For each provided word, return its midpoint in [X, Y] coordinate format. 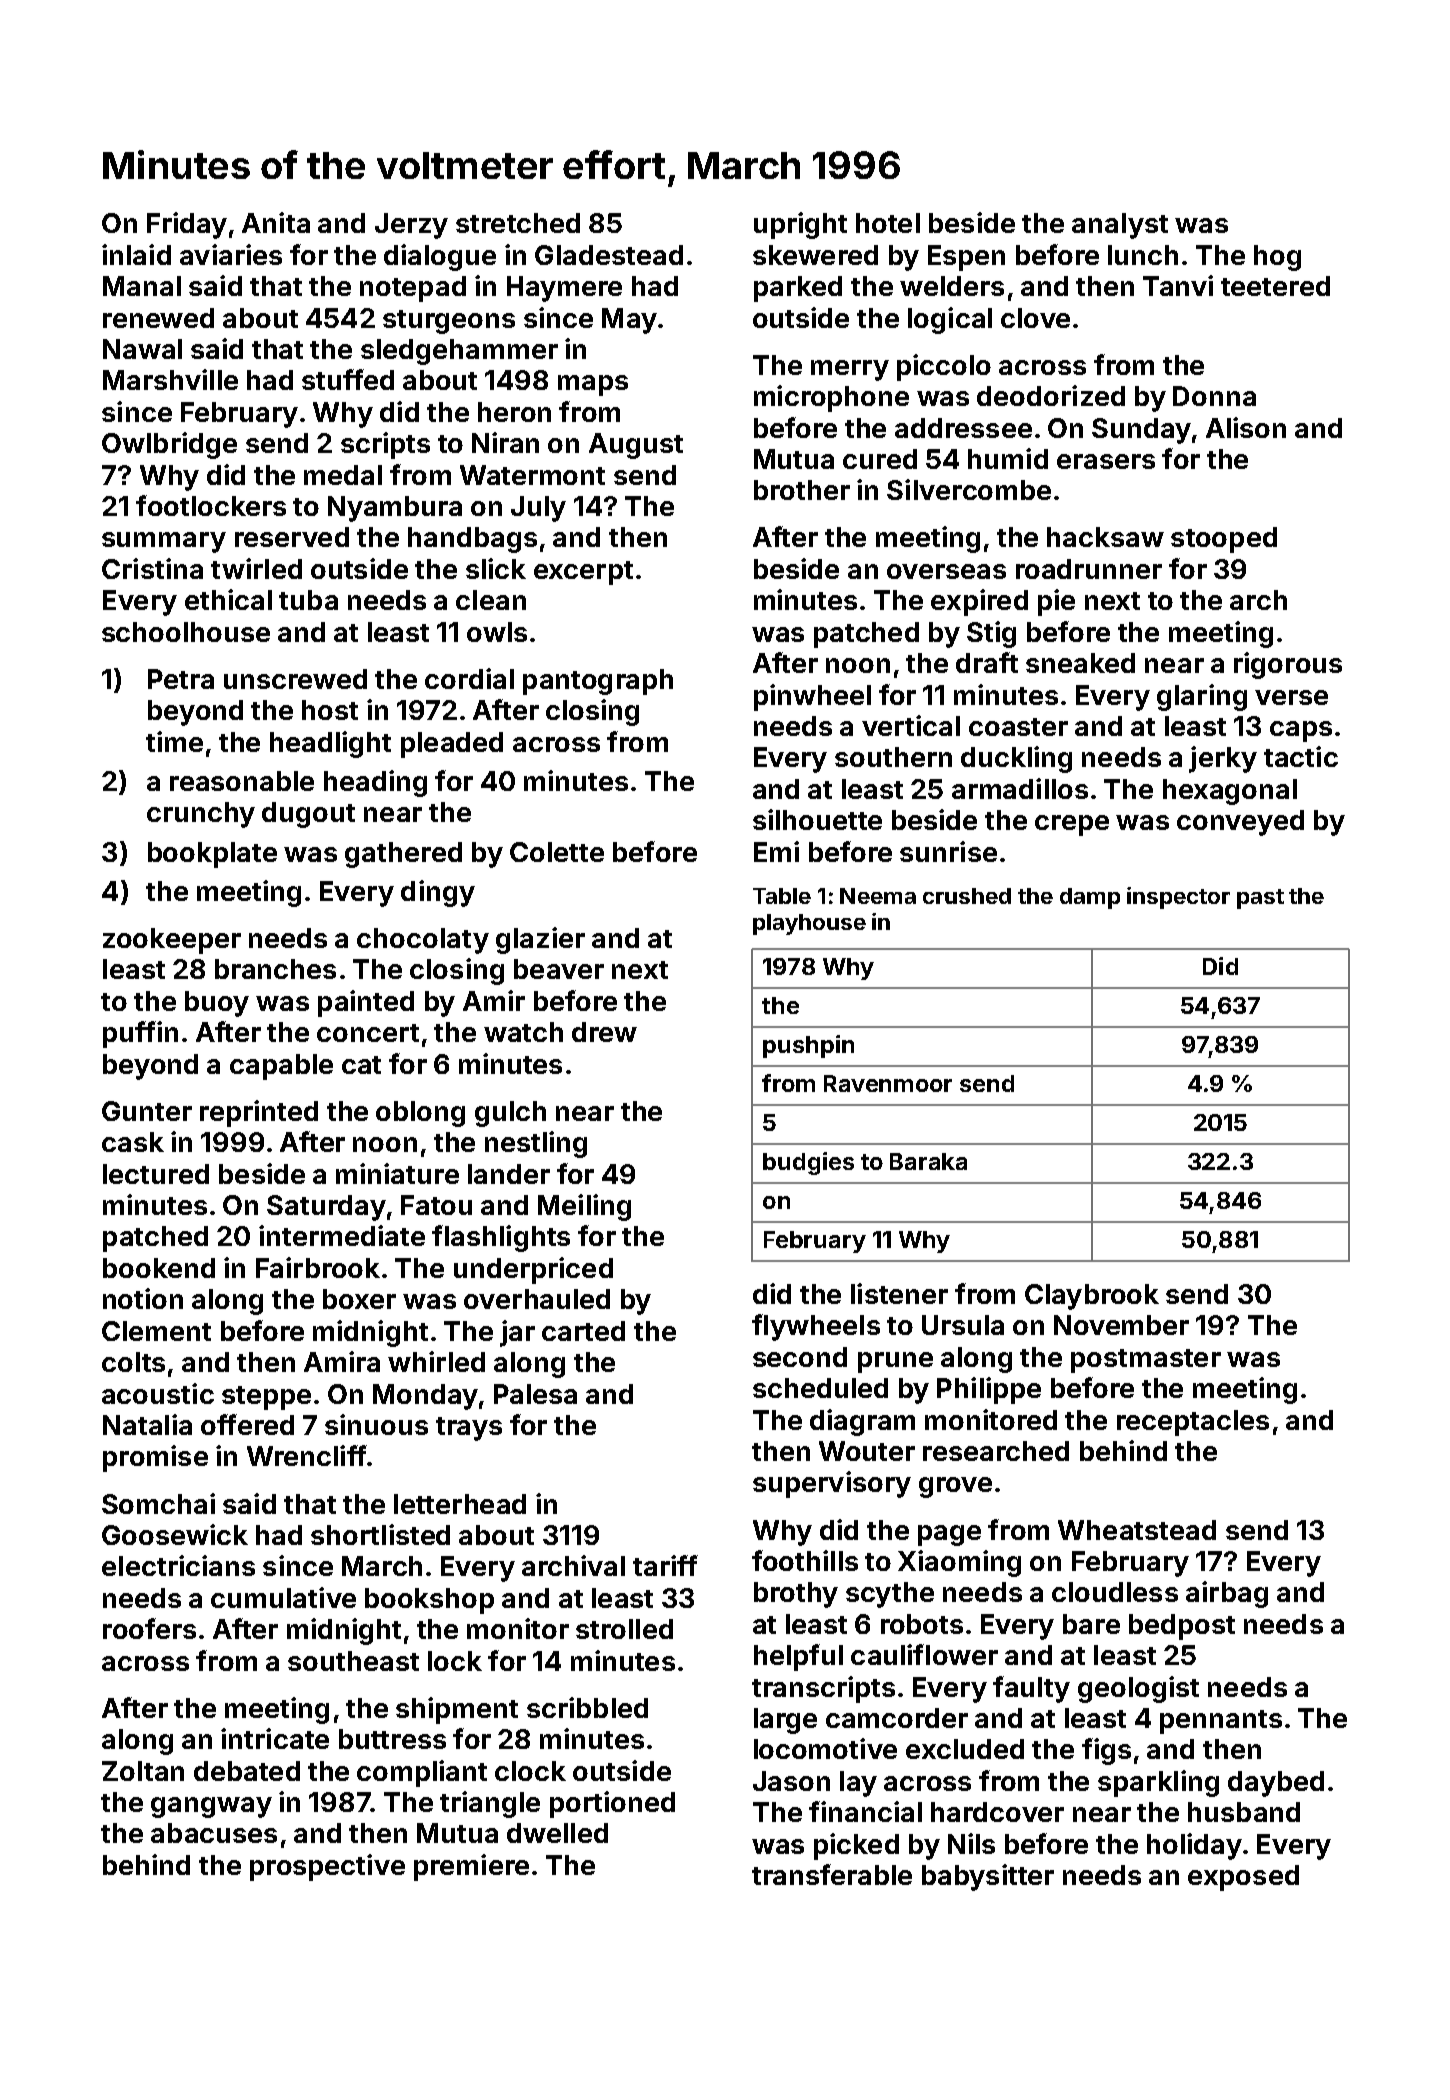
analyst [1120, 226]
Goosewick [175, 1534]
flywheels [816, 1327]
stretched [518, 223]
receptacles [1193, 1423]
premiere [471, 1867]
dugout [308, 815]
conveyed [1240, 823]
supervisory [832, 1484]
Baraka [928, 1161]
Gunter [147, 1111]
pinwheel [812, 697]
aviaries [231, 254]
